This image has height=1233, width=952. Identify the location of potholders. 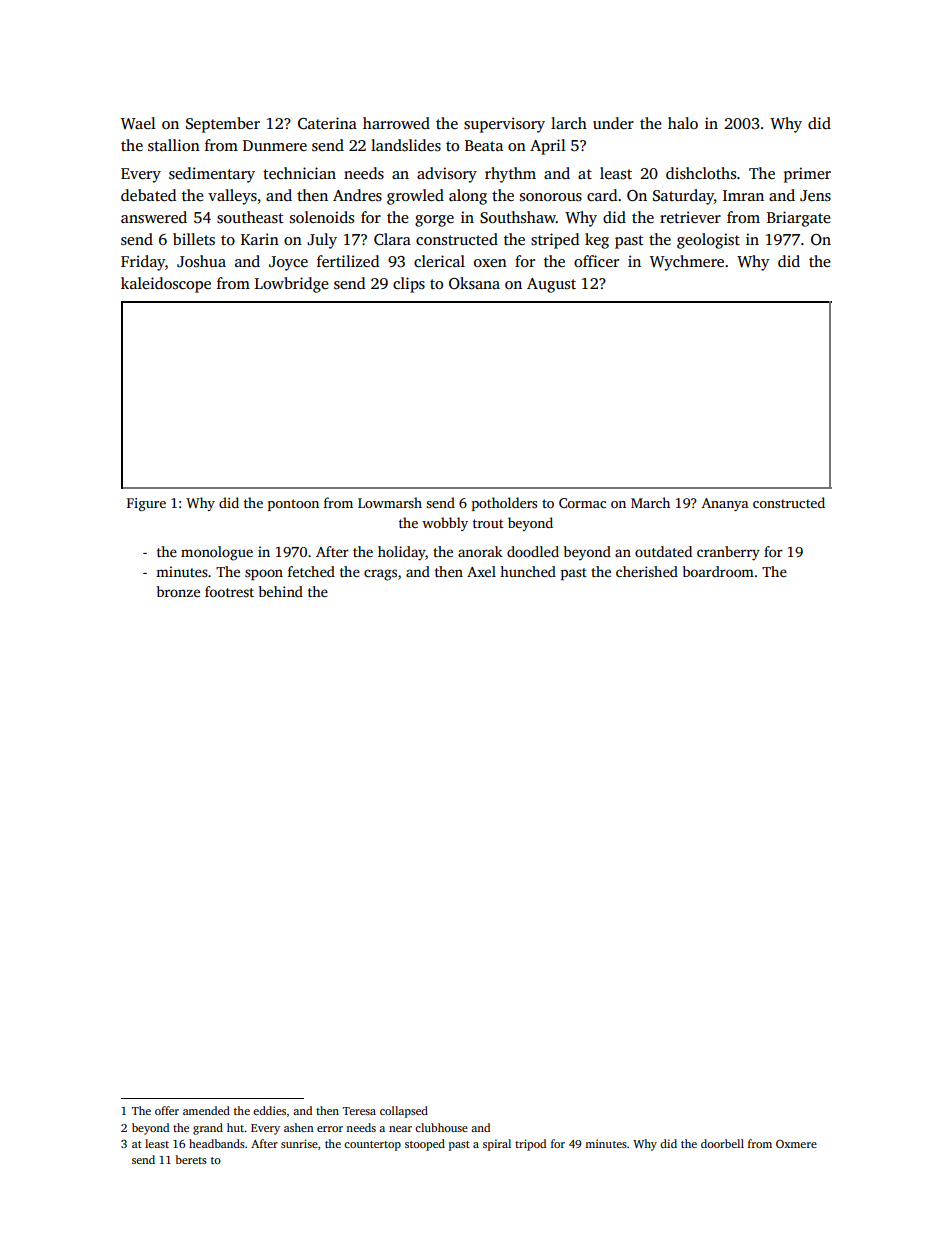
(504, 504).
